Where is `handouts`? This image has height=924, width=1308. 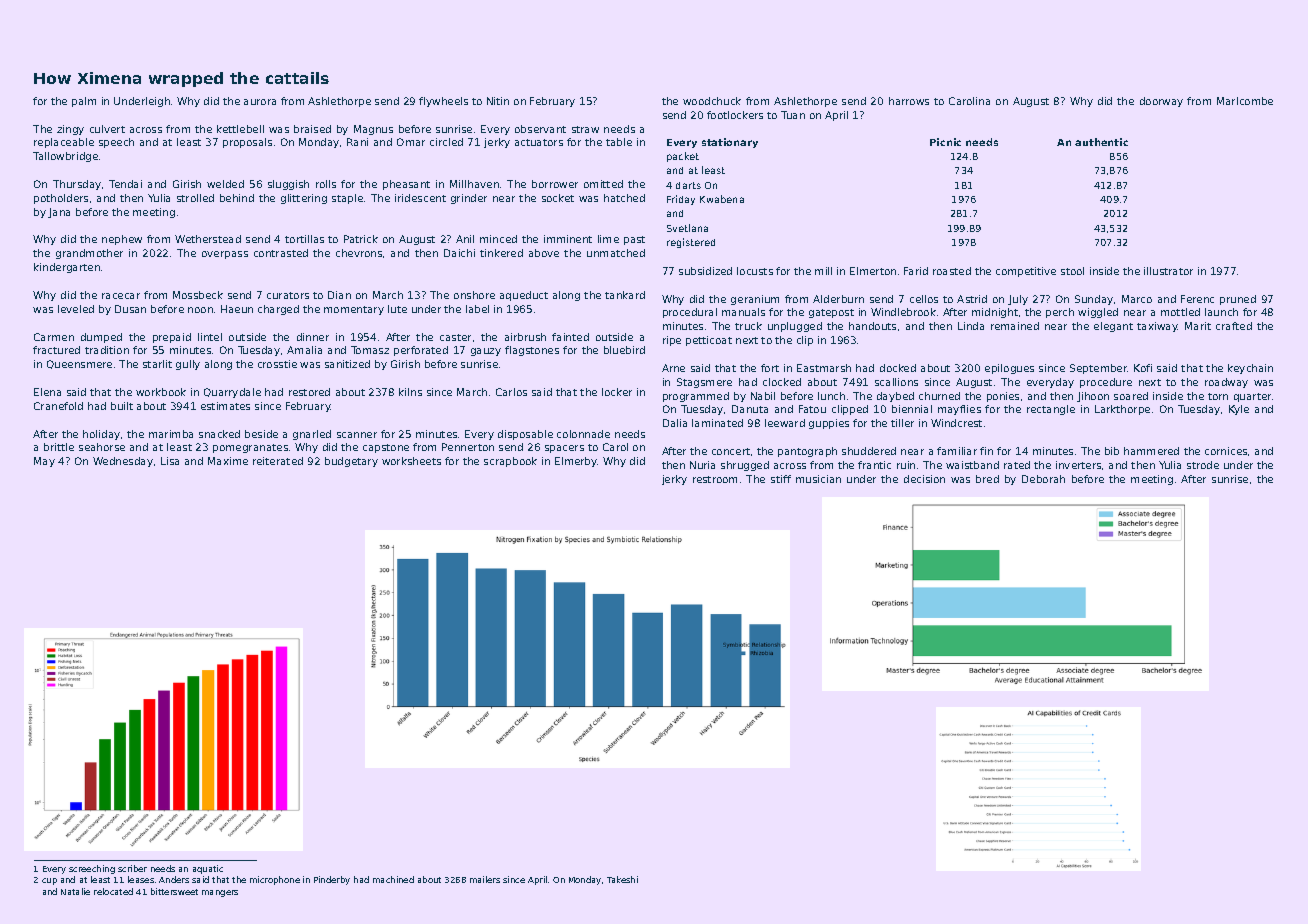 handouts is located at coordinates (872, 326).
